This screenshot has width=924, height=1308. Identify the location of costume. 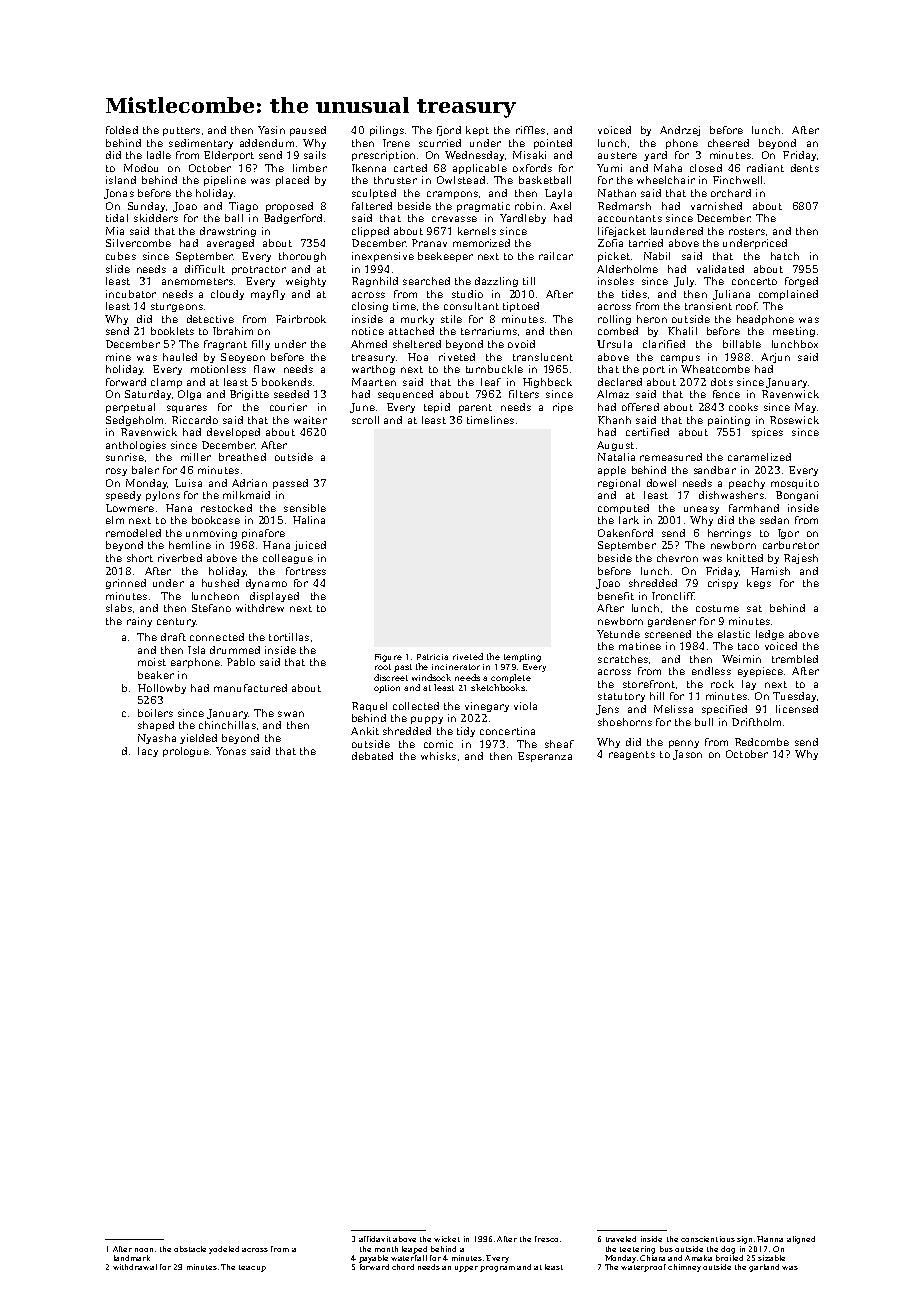
(717, 608).
